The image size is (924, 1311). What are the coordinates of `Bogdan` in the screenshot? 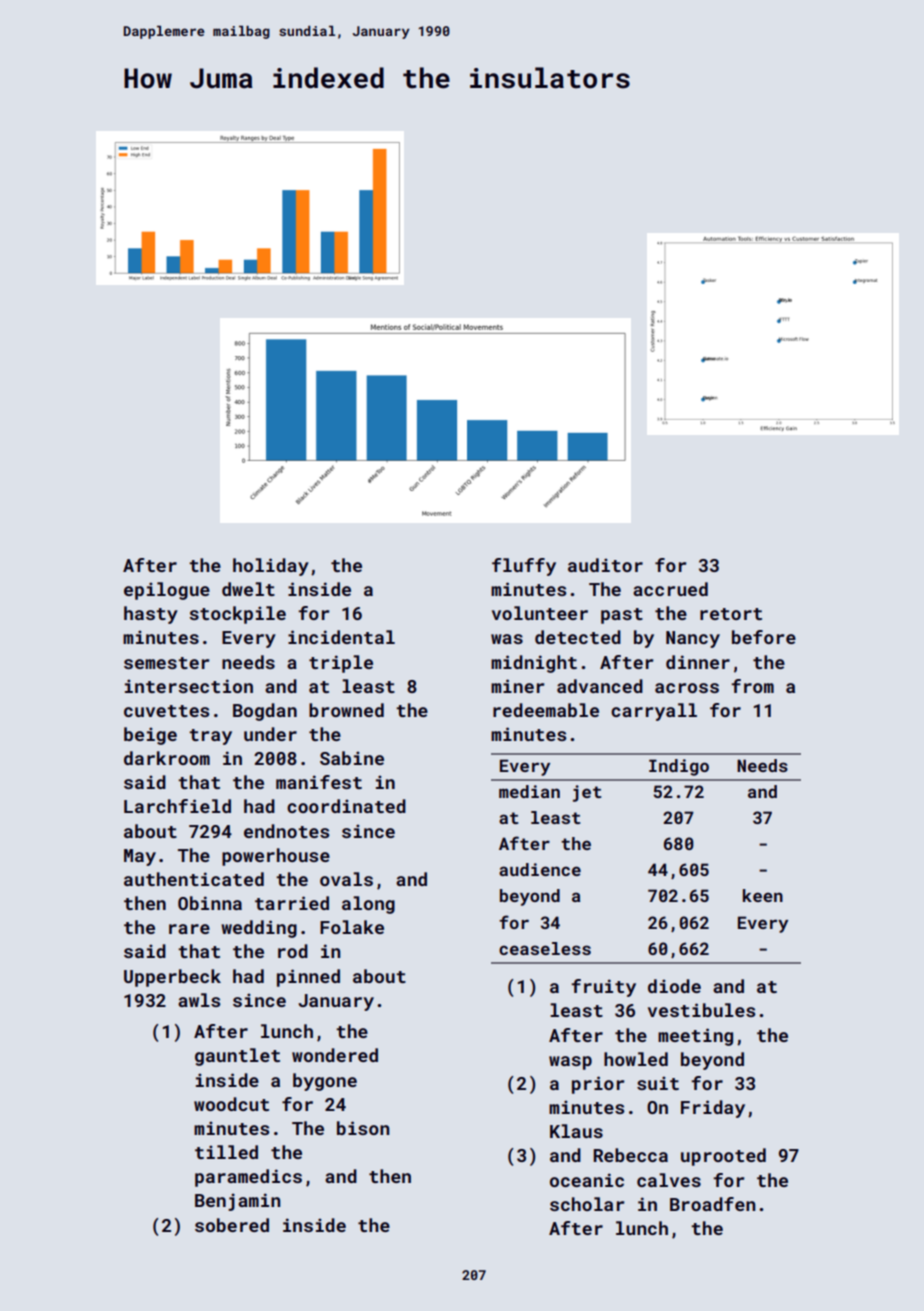 It's located at (265, 712).
